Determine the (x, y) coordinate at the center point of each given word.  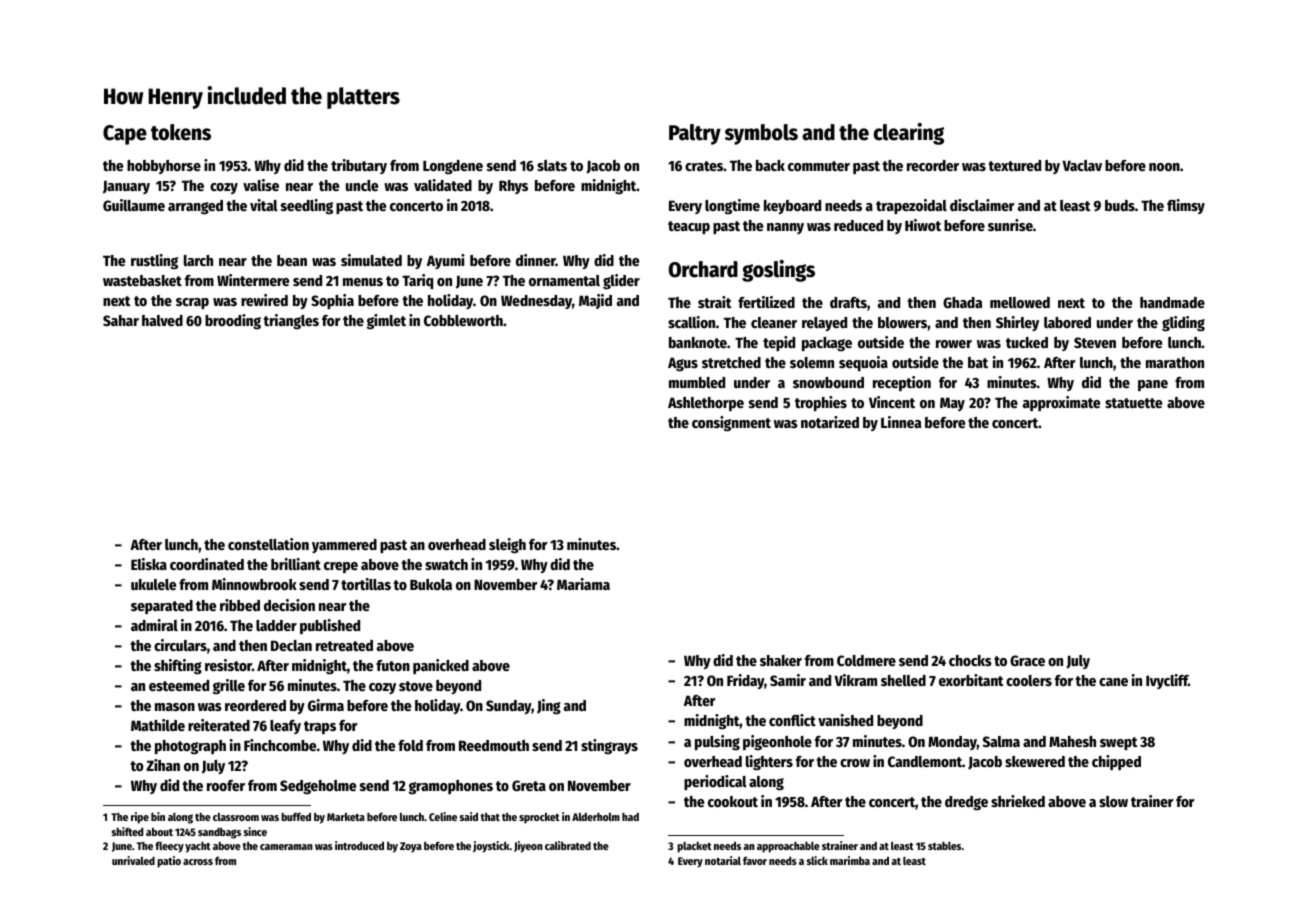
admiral (154, 625)
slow (1113, 801)
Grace (1027, 660)
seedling (307, 207)
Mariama (583, 584)
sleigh (507, 546)
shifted (128, 831)
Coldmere (866, 660)
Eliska (149, 564)
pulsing (717, 743)
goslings (778, 271)
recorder (933, 165)
